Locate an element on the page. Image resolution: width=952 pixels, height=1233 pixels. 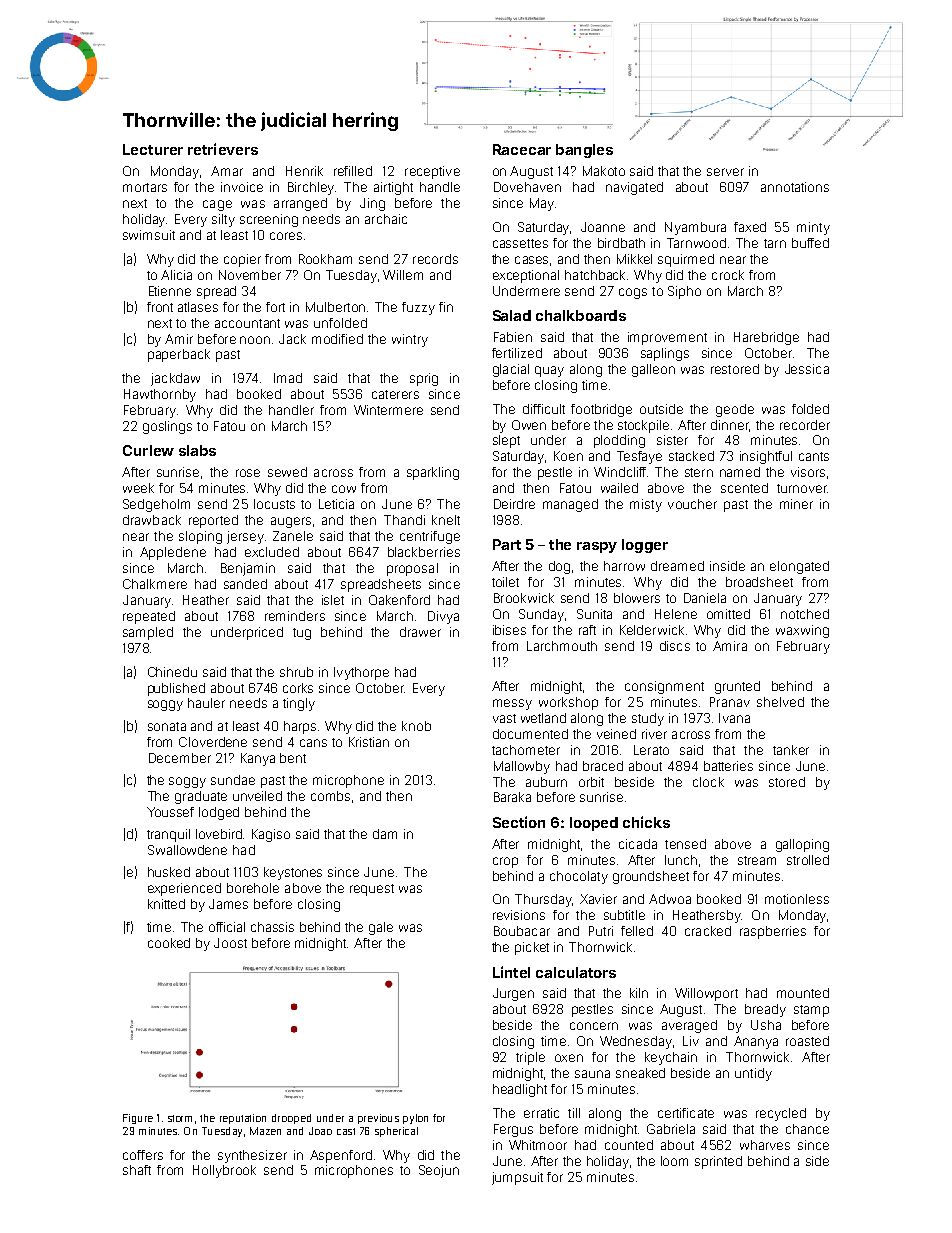
dam is located at coordinates (385, 834).
